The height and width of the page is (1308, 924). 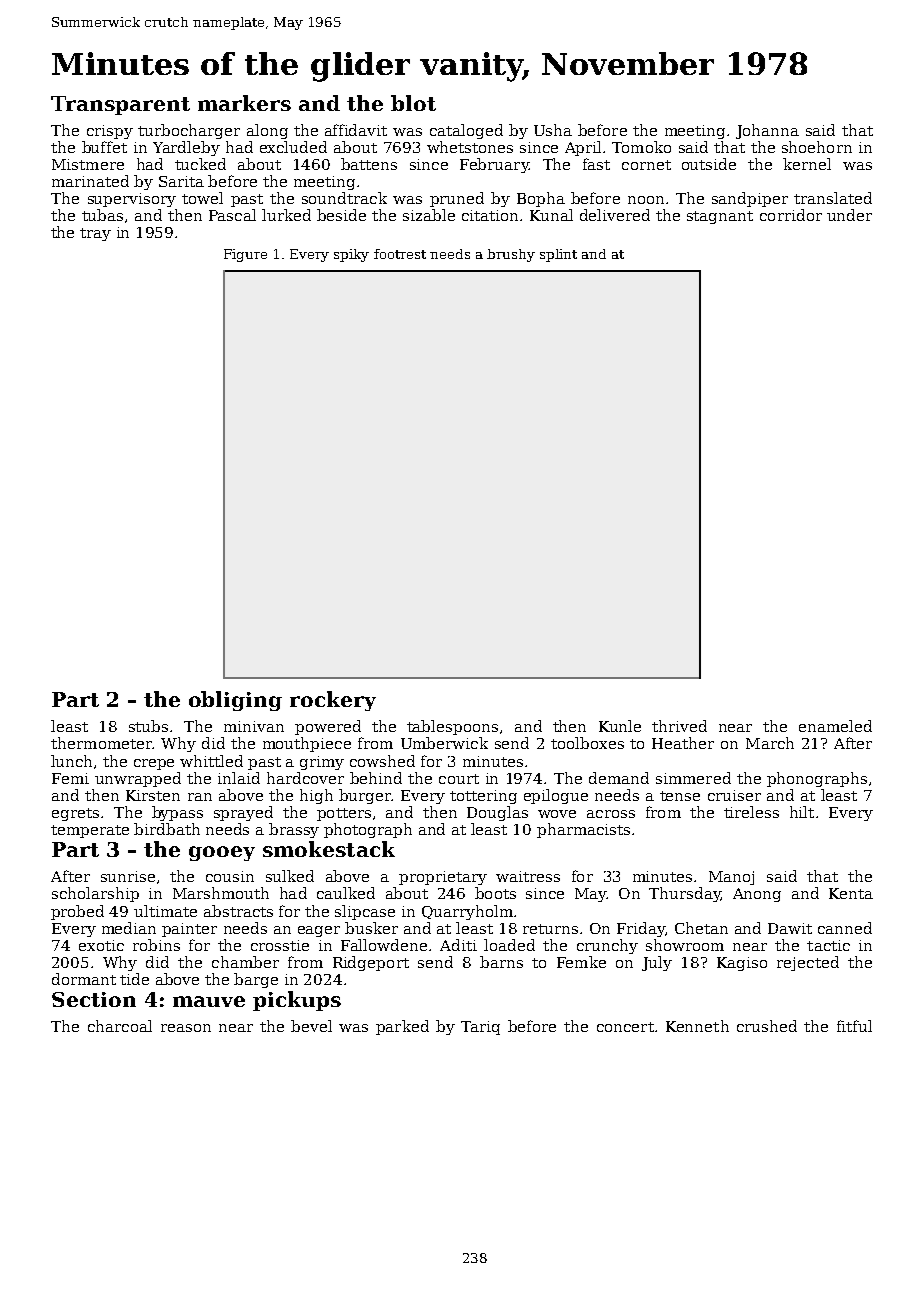 What do you see at coordinates (501, 962) in the page?
I see `barns` at bounding box center [501, 962].
